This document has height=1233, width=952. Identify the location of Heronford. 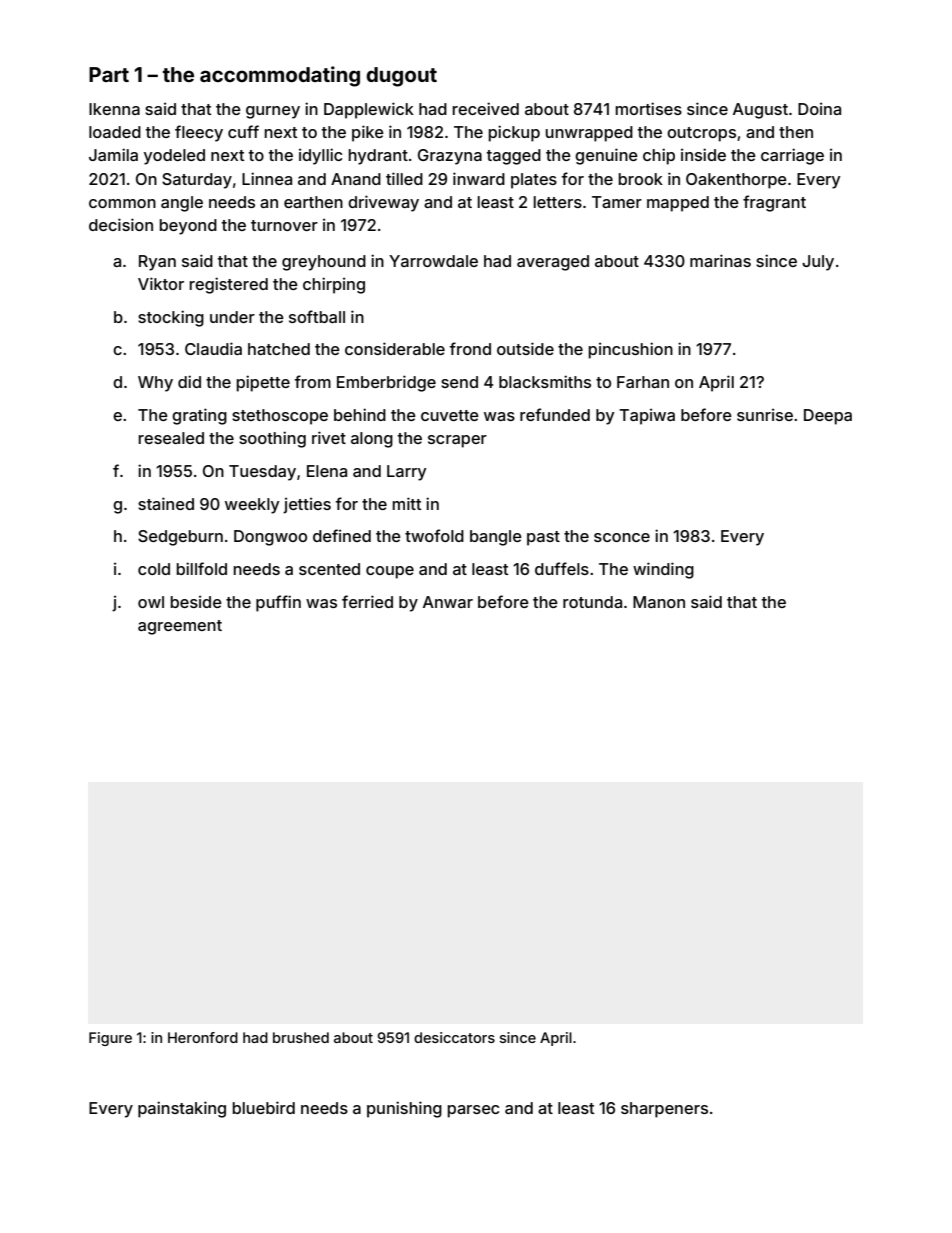
(203, 1037).
